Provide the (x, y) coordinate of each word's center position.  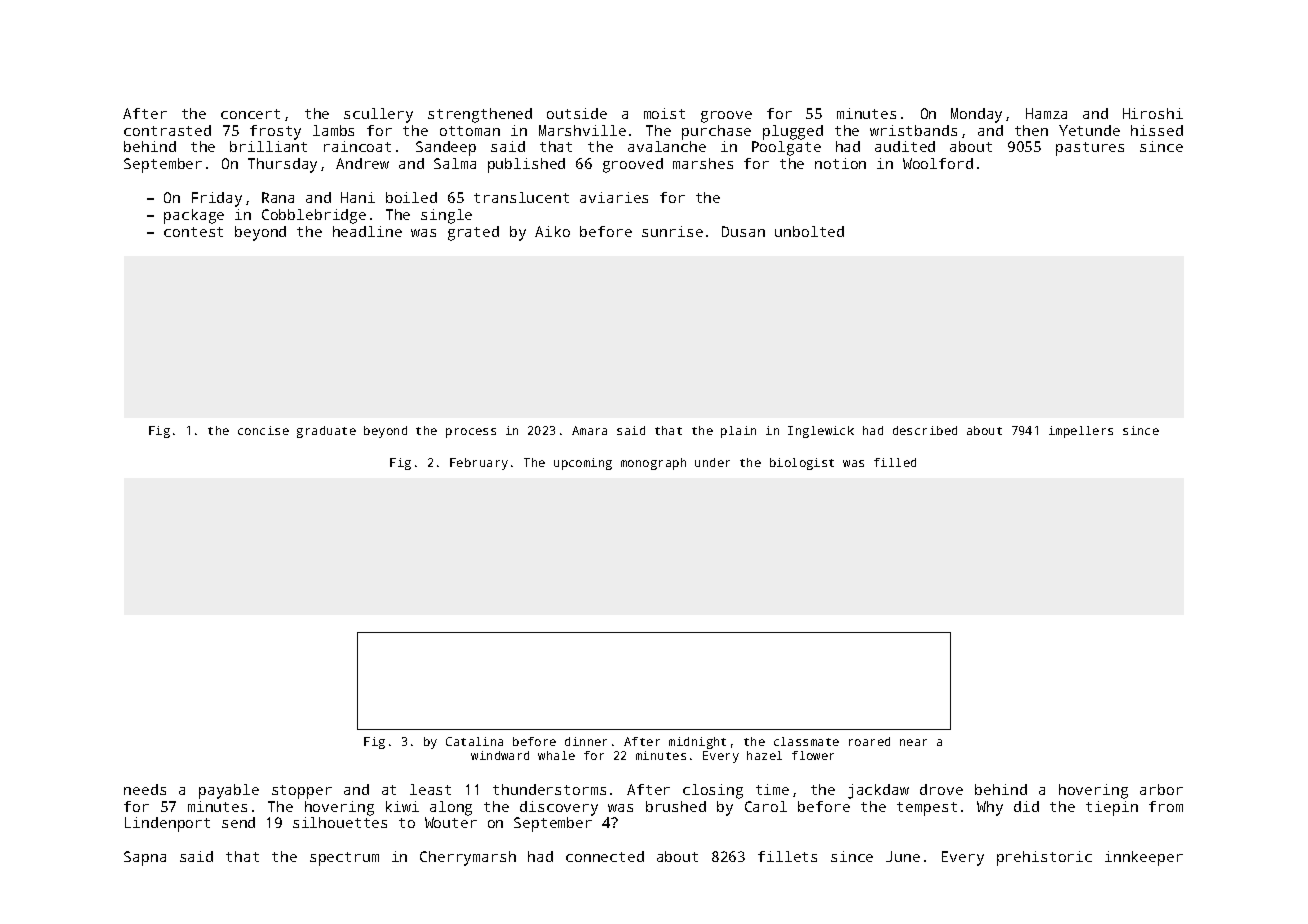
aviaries (614, 197)
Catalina (474, 741)
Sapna (145, 858)
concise (263, 430)
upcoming (583, 464)
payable (229, 791)
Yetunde (1089, 130)
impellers (1081, 432)
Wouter (451, 822)
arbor (1161, 789)
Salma (455, 163)
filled (895, 462)
